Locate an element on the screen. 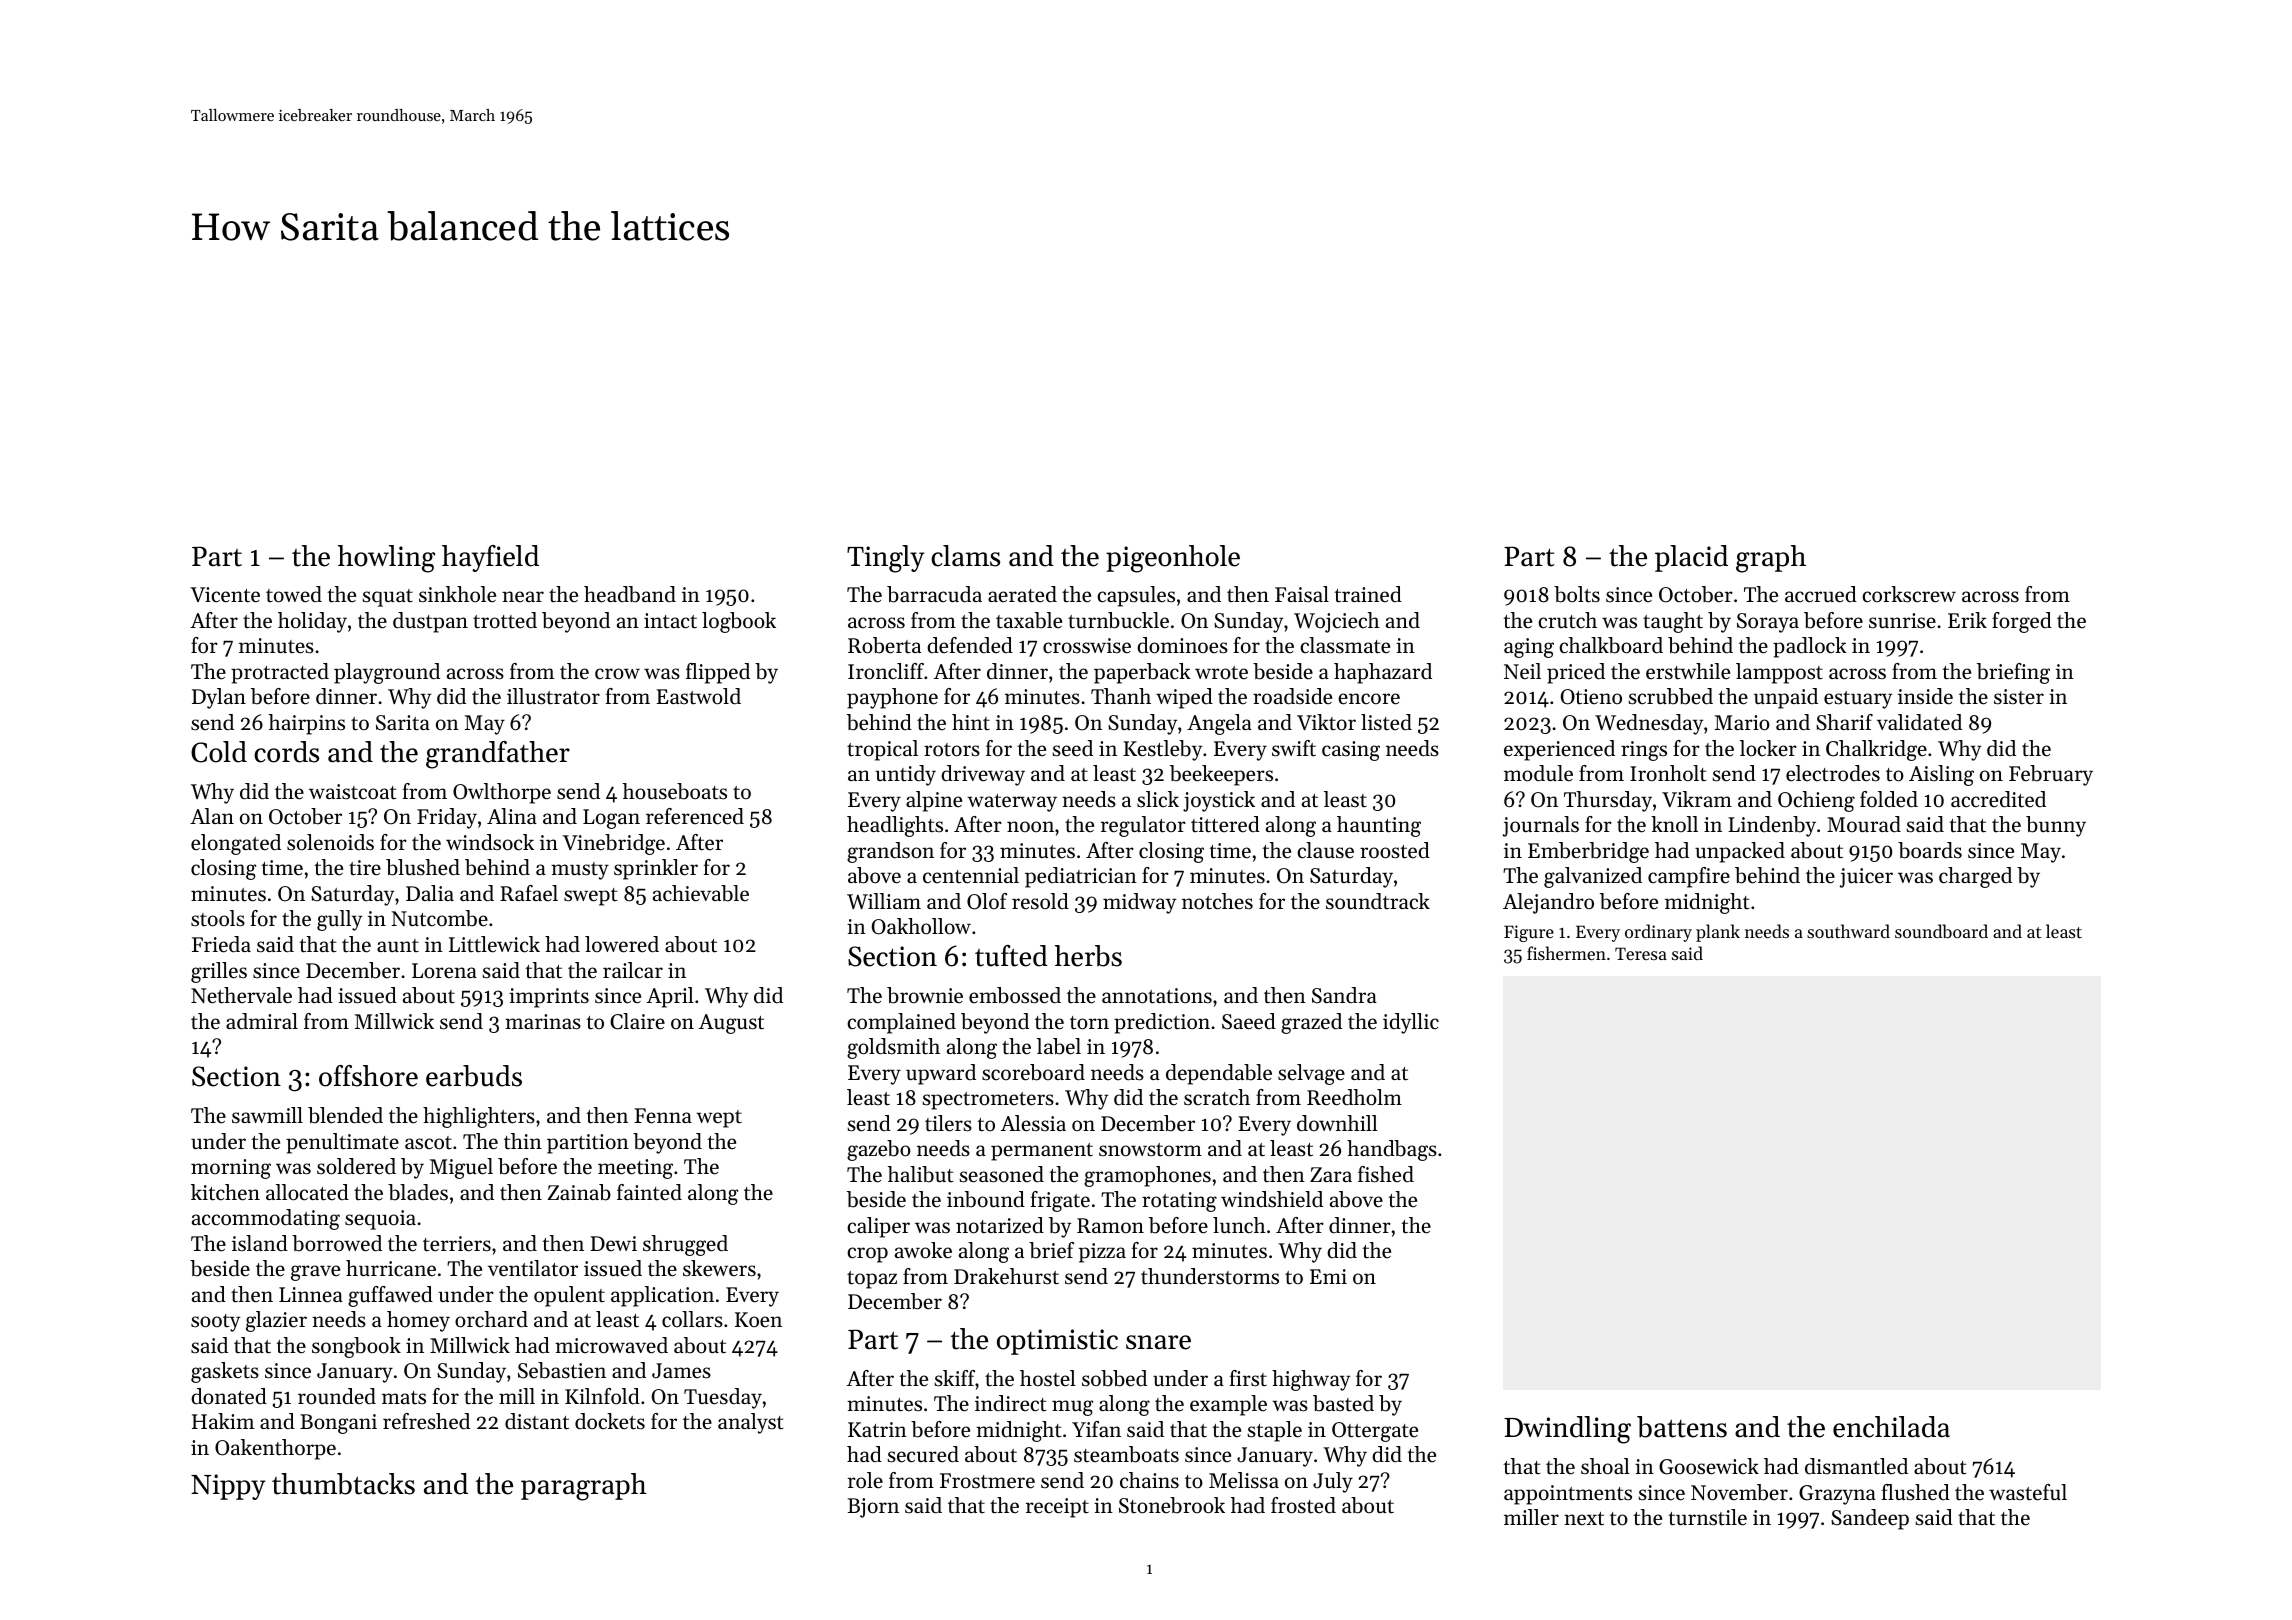 This screenshot has width=2292, height=1620. earbuds is located at coordinates (474, 1076).
